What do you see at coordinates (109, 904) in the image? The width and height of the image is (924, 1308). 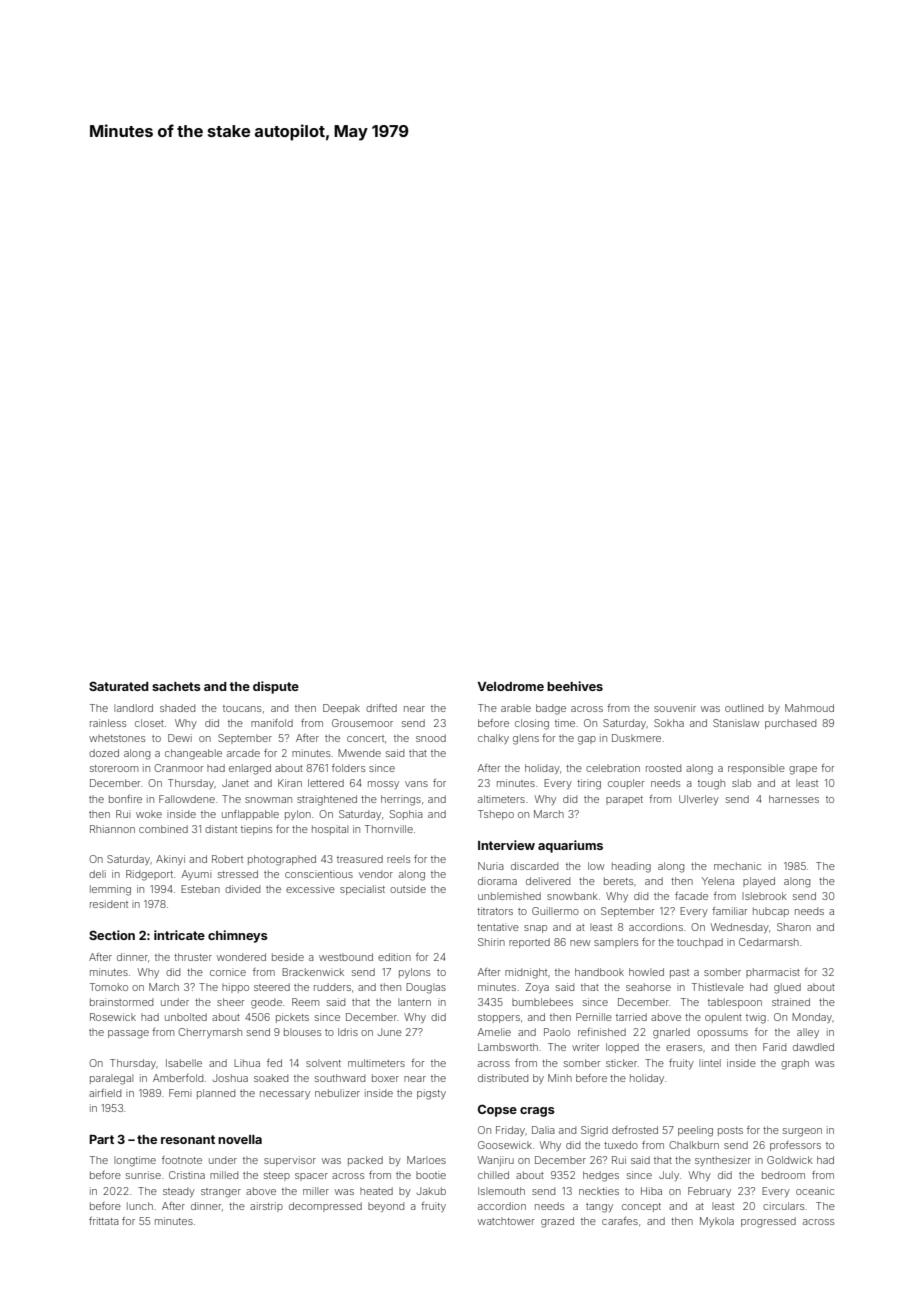 I see `resident` at bounding box center [109, 904].
